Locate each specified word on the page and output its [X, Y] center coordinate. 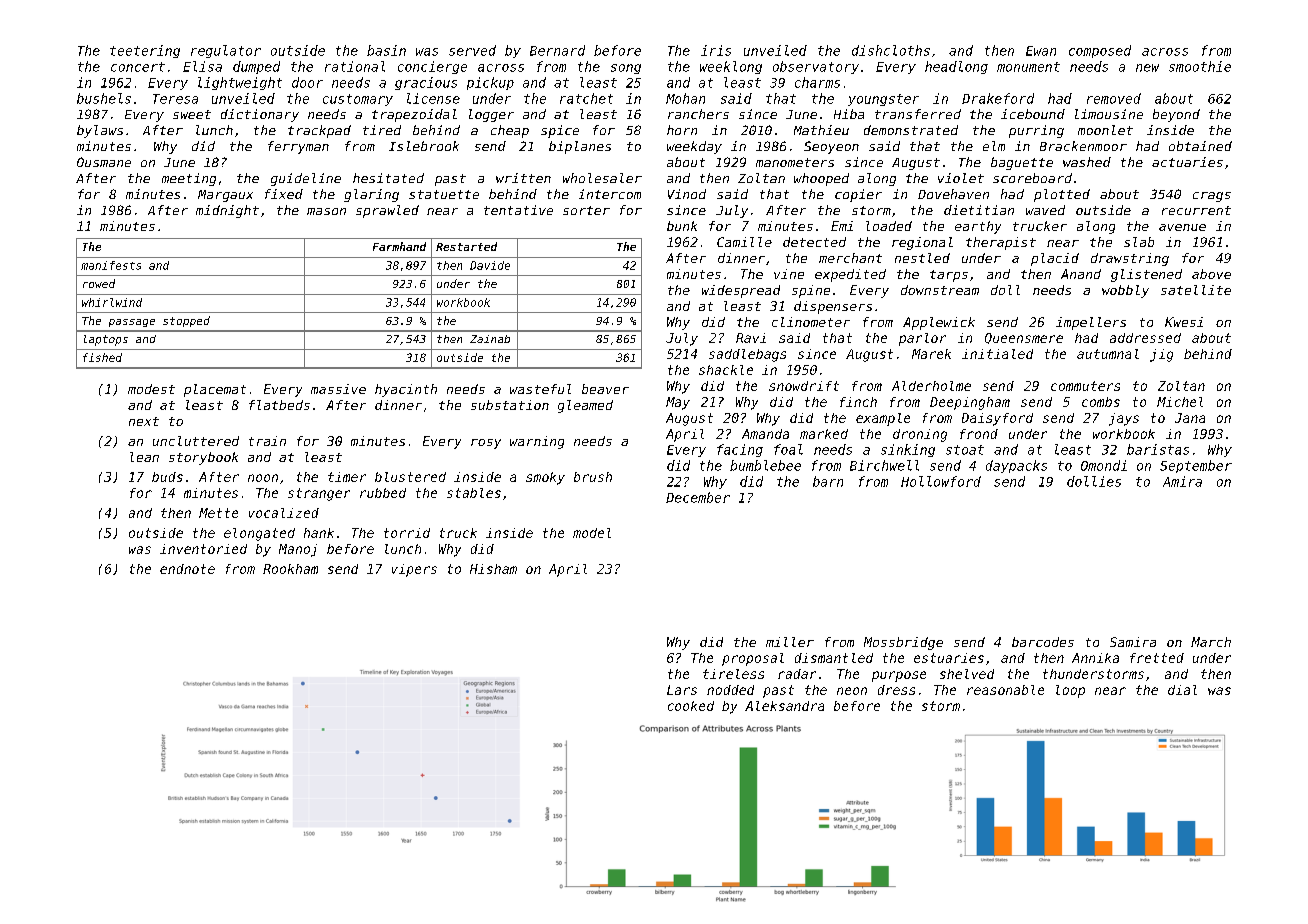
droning [920, 435]
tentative [518, 210]
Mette [218, 513]
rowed [99, 283]
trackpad [319, 131]
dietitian [979, 210]
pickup [490, 83]
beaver [605, 389]
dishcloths [891, 50]
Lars [682, 690]
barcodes [1043, 642]
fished [102, 357]
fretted [1157, 658]
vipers [414, 570]
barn [828, 481]
